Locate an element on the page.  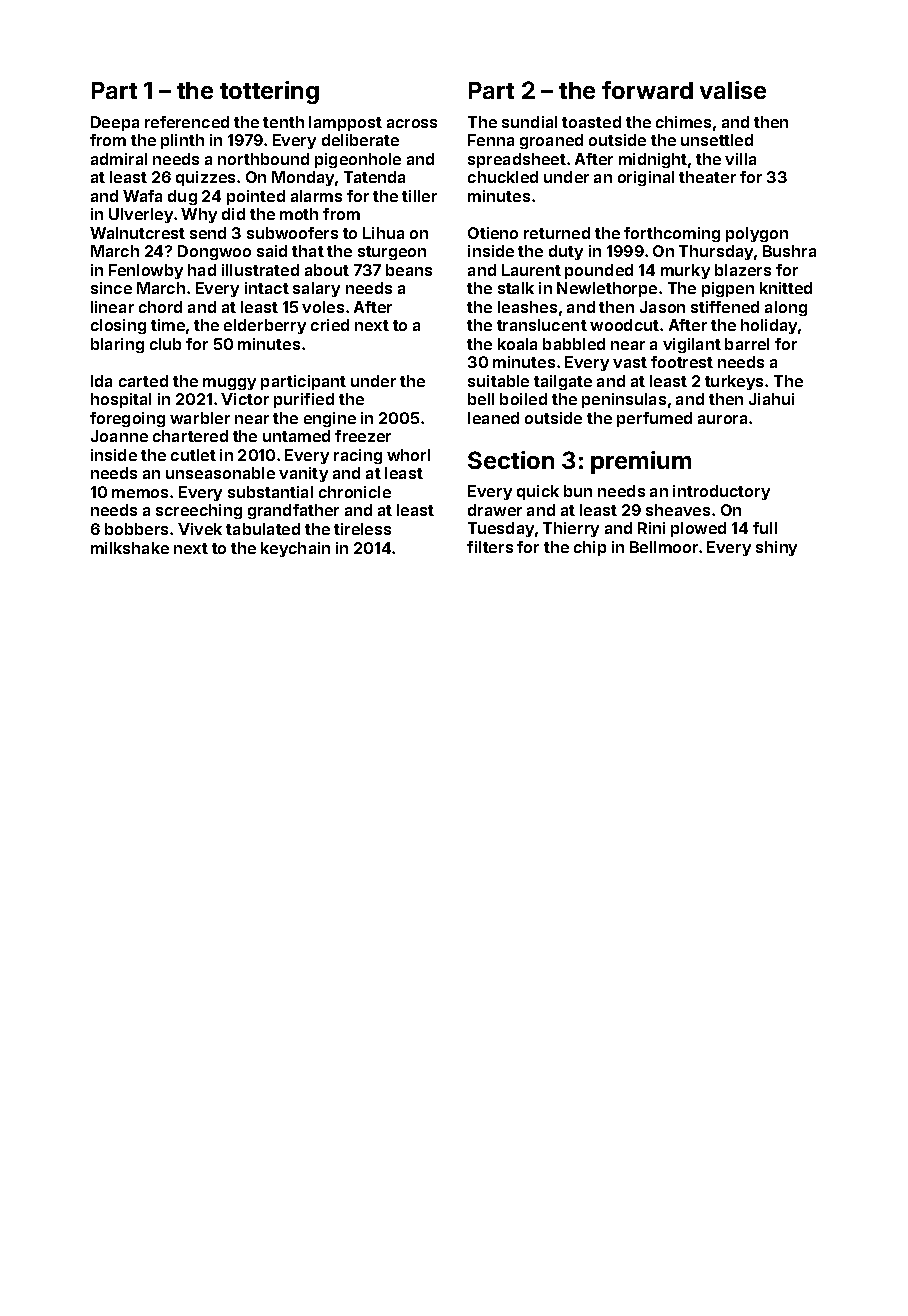
freezer is located at coordinates (363, 436).
